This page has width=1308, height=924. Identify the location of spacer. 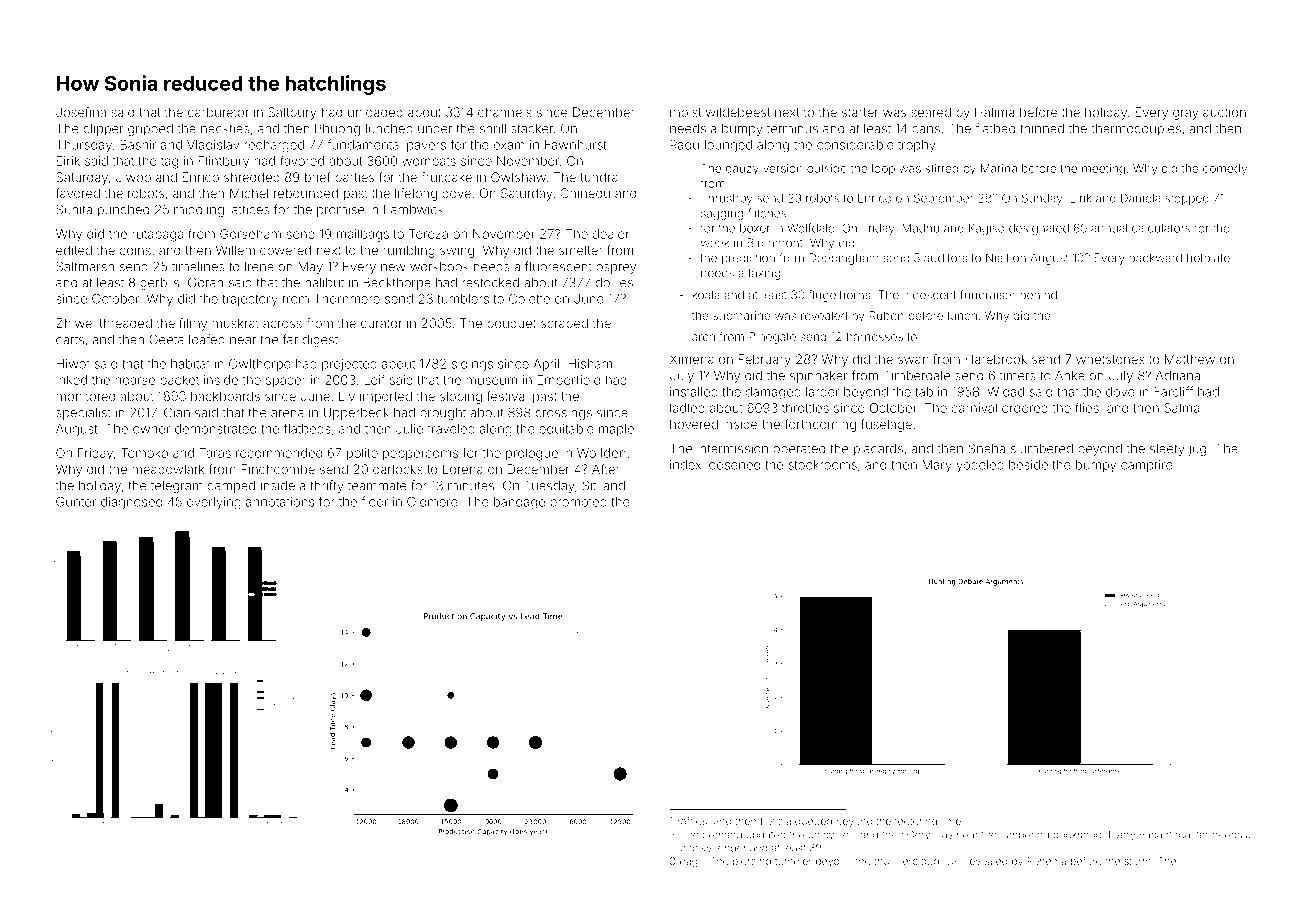
(286, 382).
